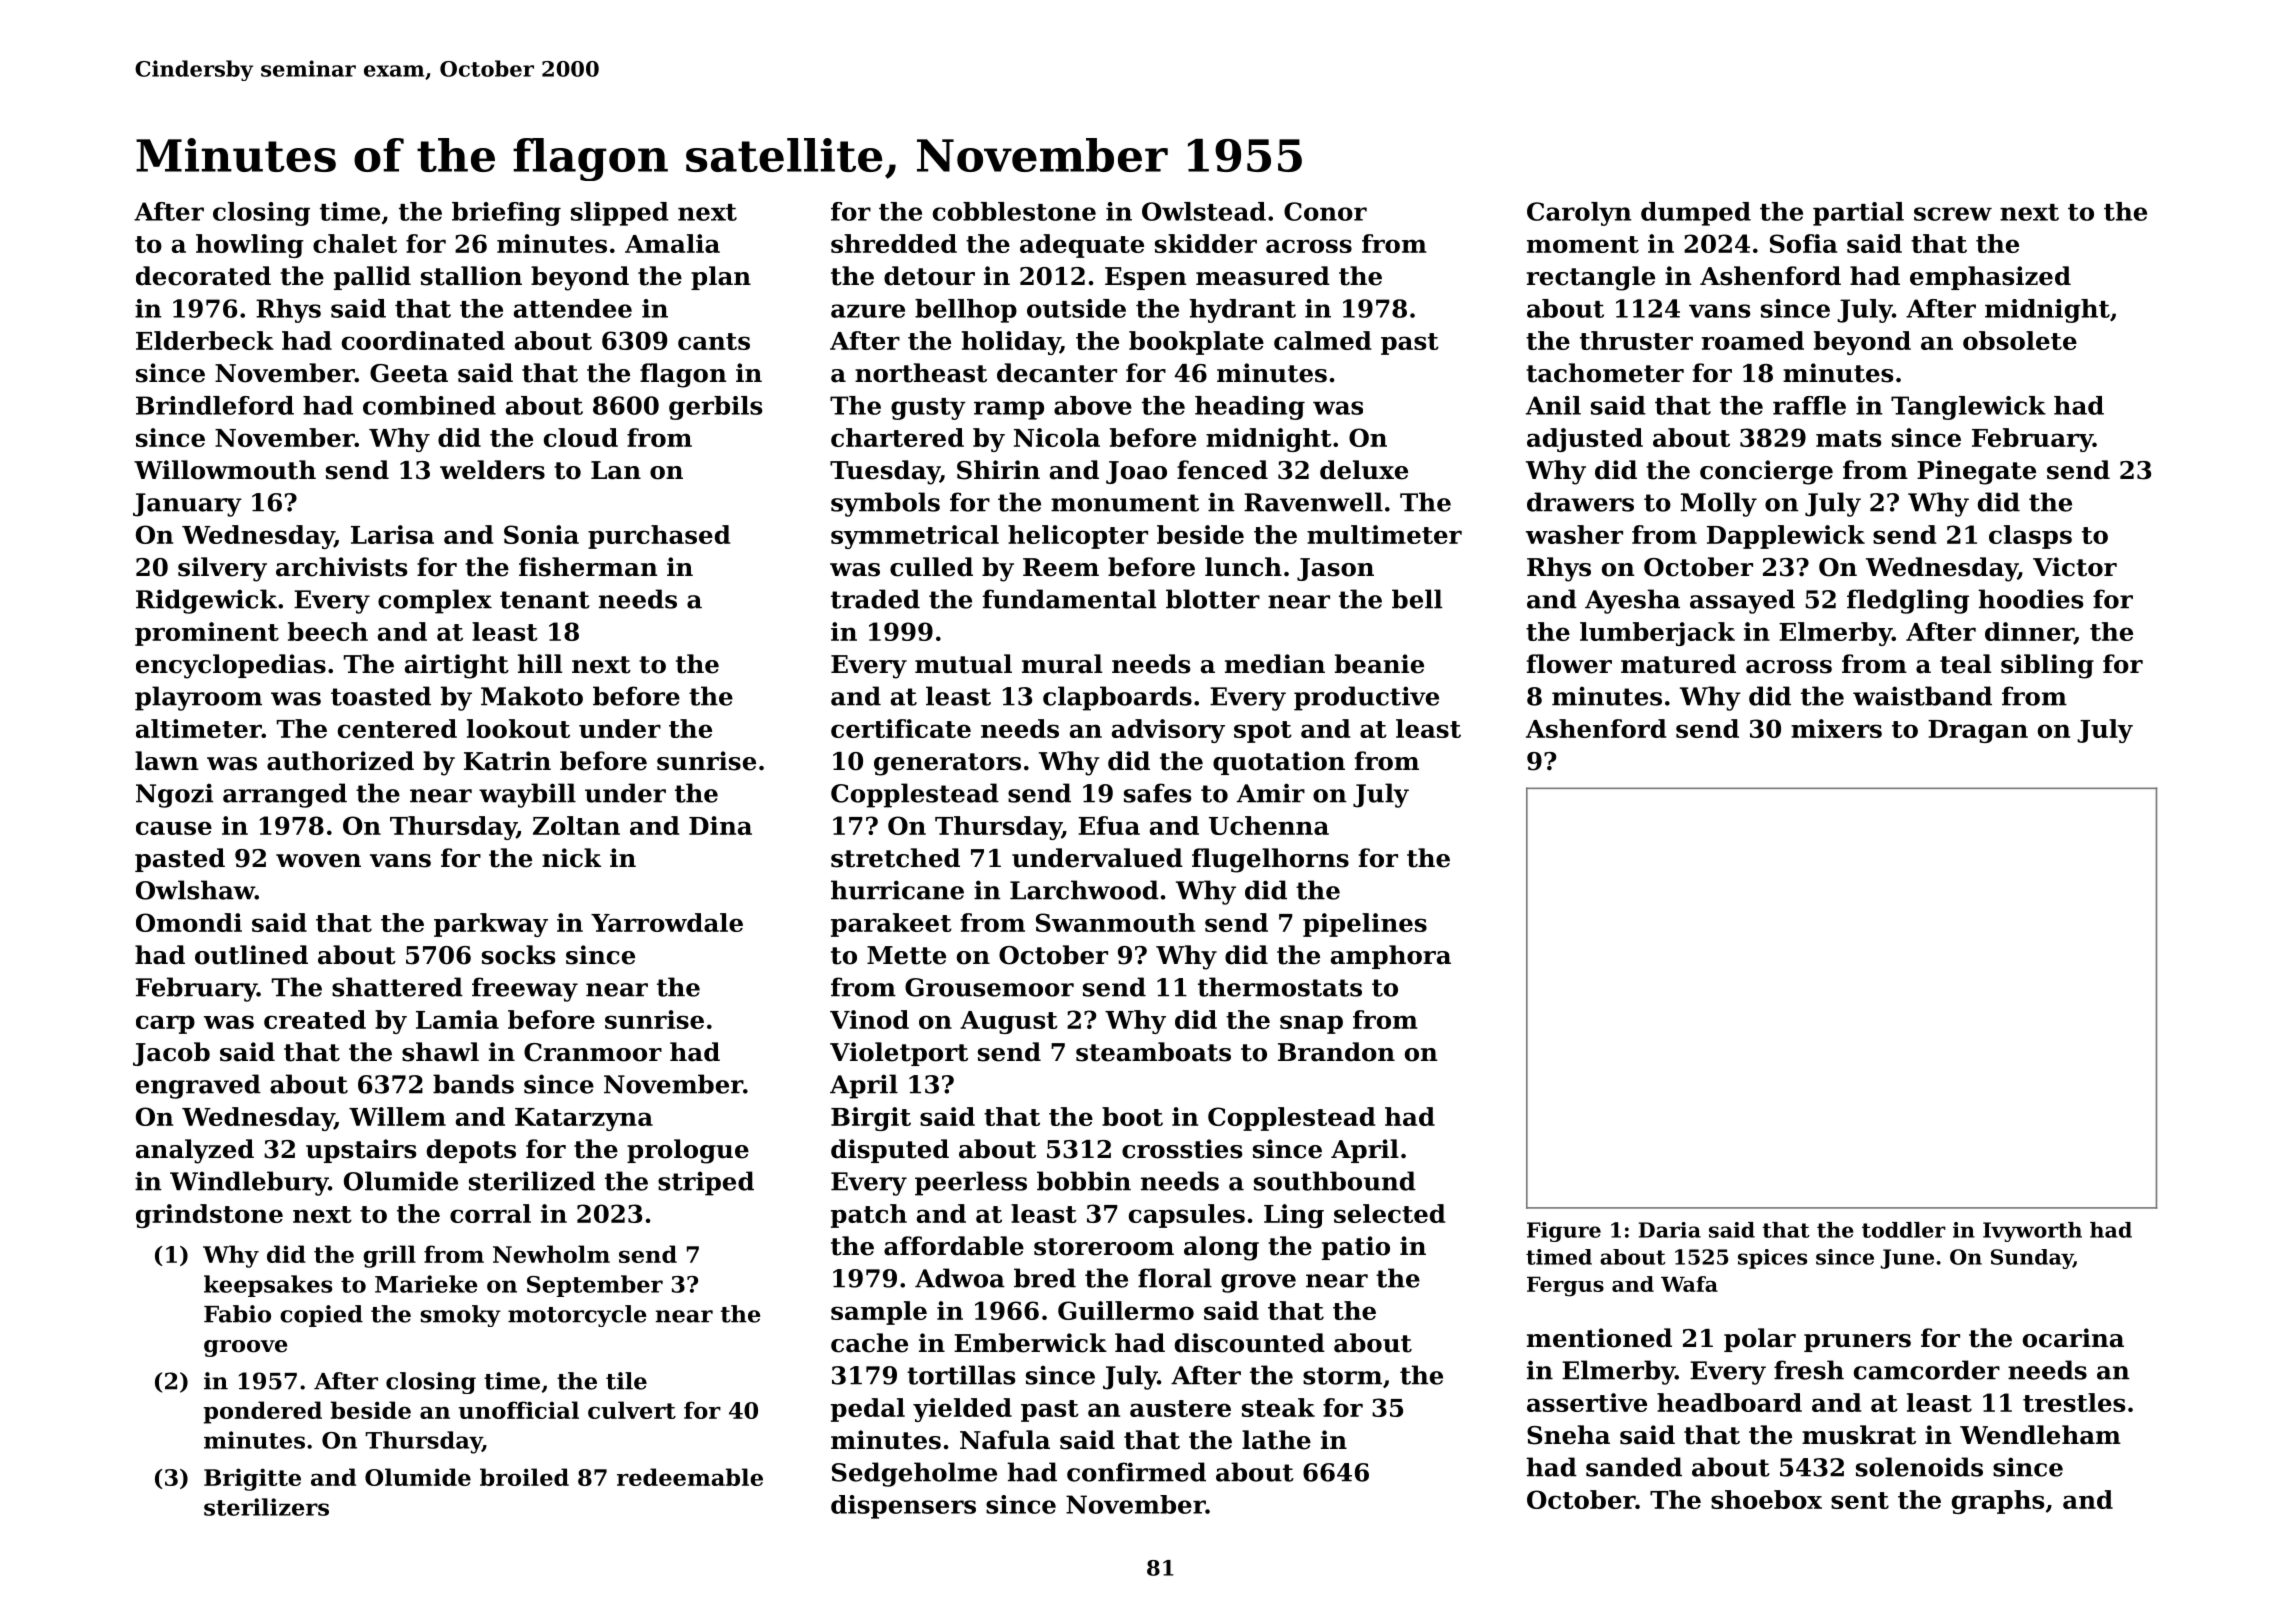 The width and height of the image is (2292, 1620). I want to click on generators, so click(947, 764).
